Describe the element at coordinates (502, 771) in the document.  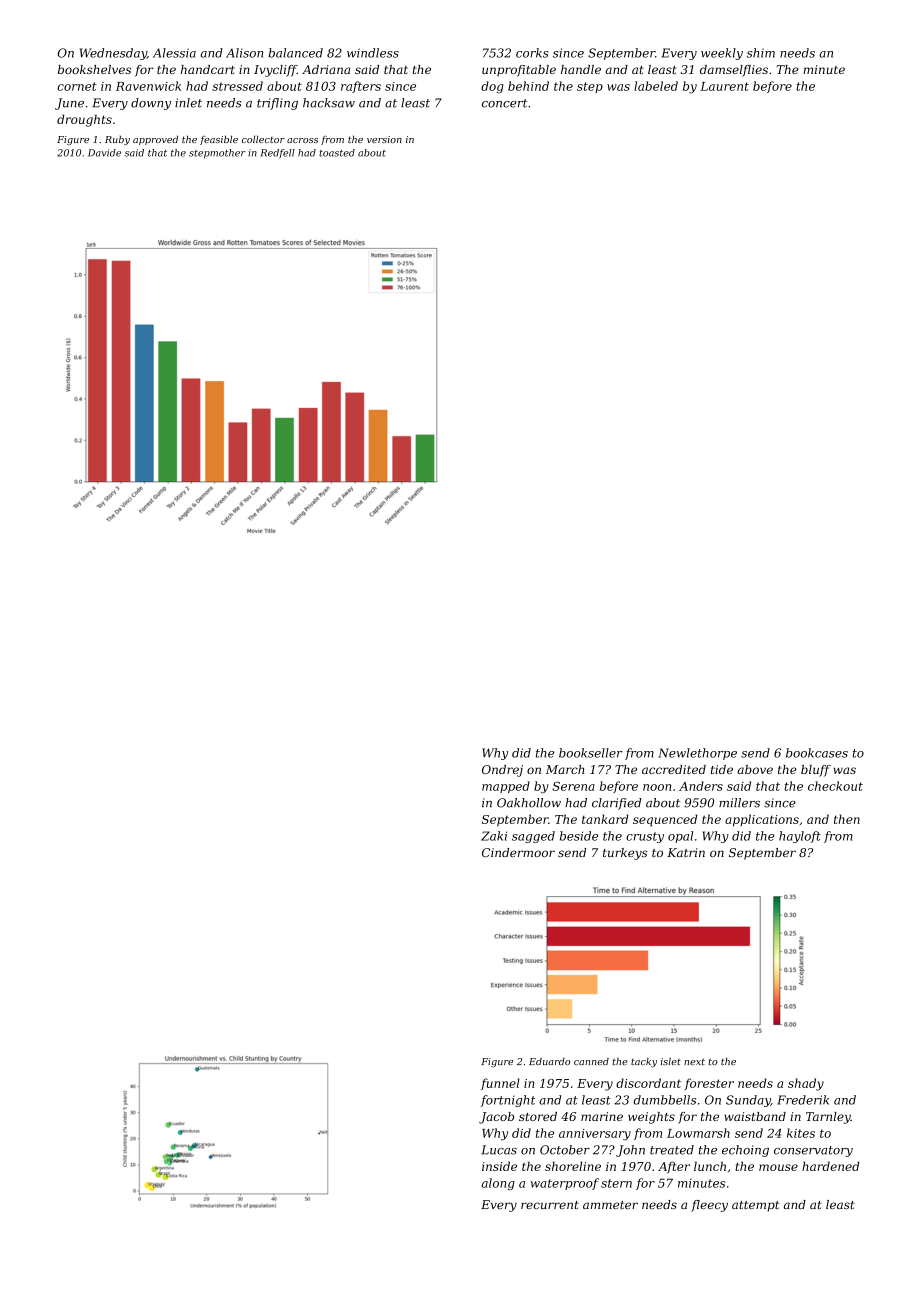
I see `Ondrej` at that location.
